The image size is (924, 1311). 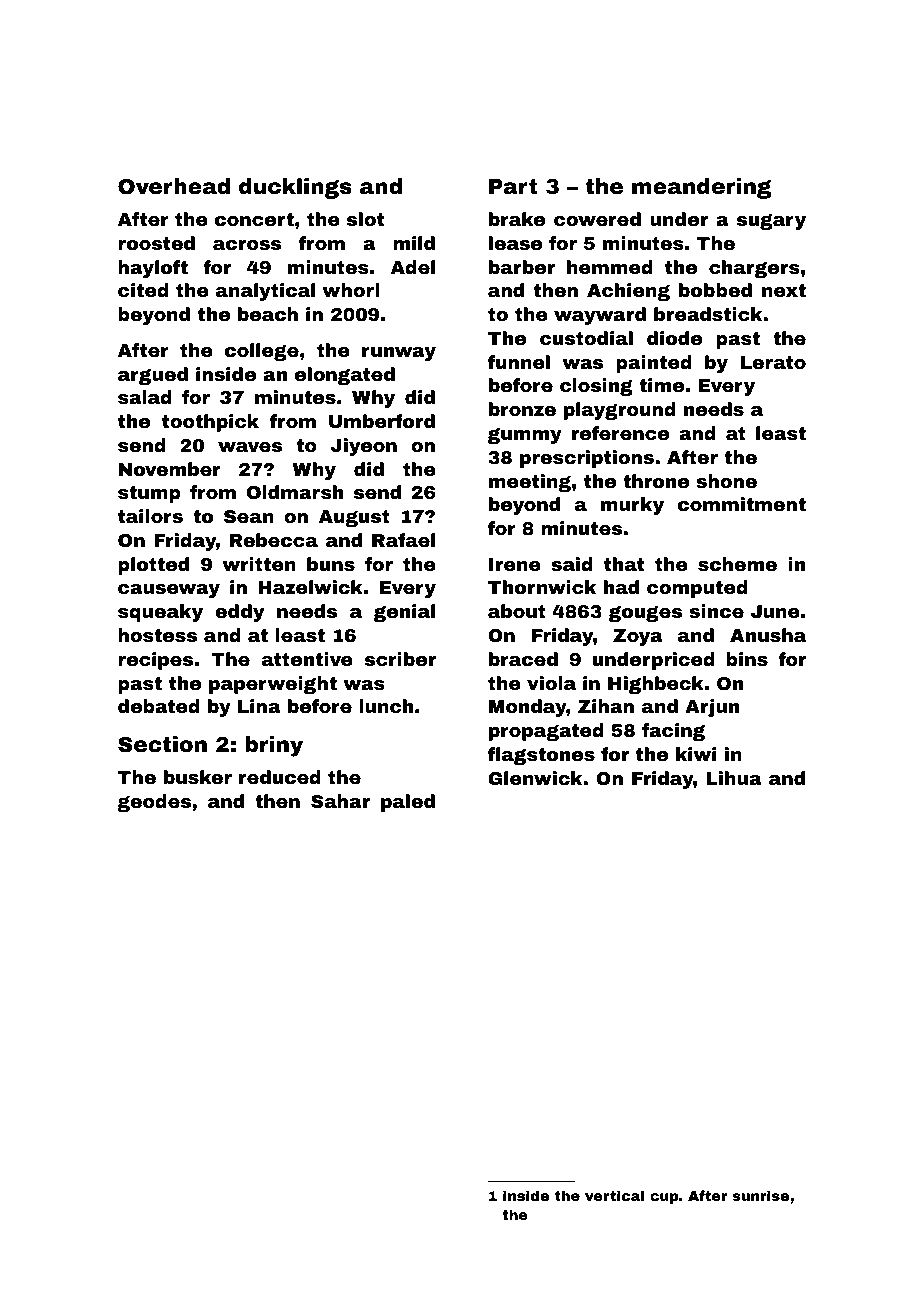 I want to click on vertical, so click(x=615, y=1195).
